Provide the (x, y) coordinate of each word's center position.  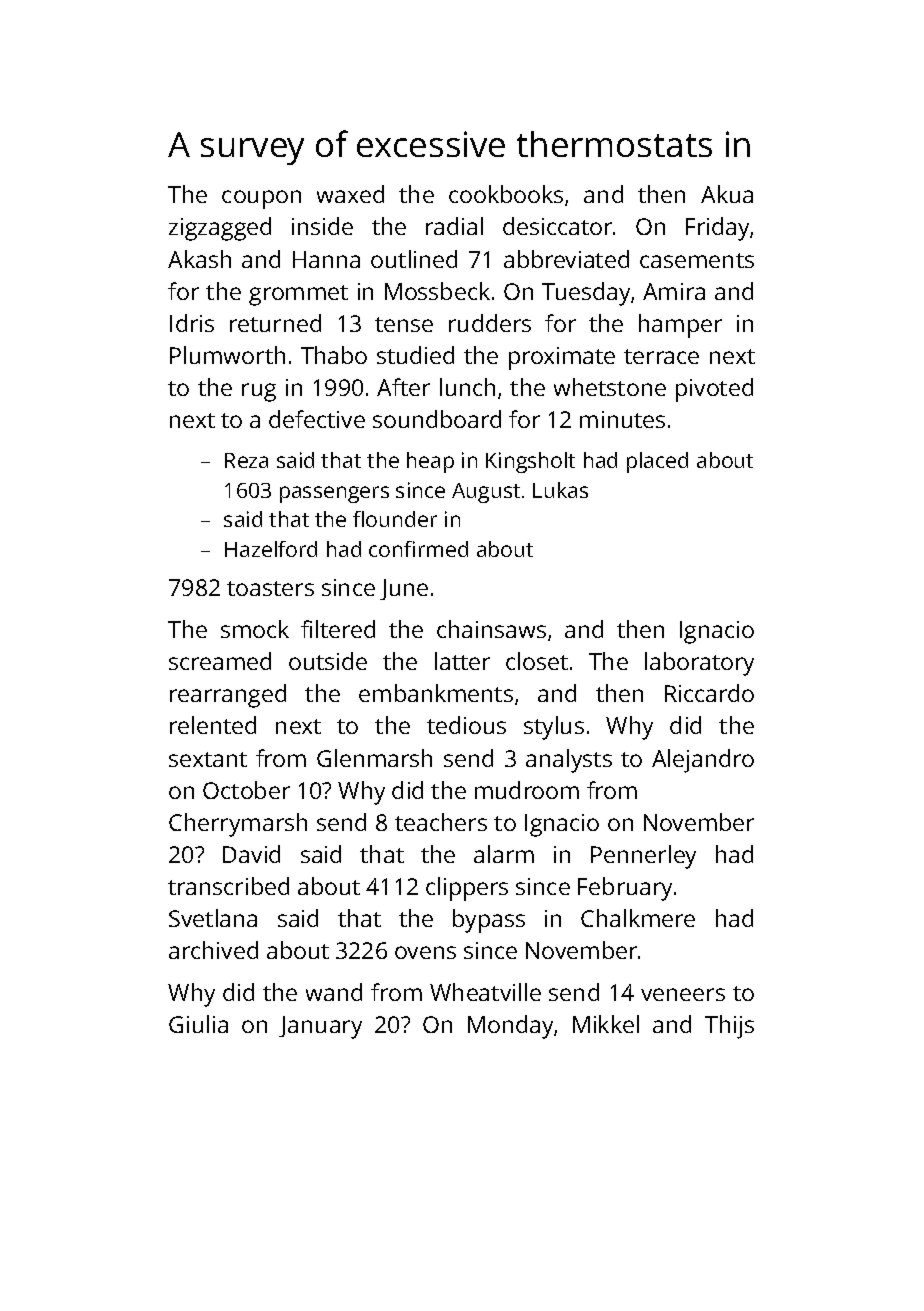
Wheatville (485, 992)
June (404, 589)
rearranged (228, 696)
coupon (261, 199)
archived (213, 950)
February (625, 889)
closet (537, 661)
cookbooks (506, 194)
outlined (414, 259)
